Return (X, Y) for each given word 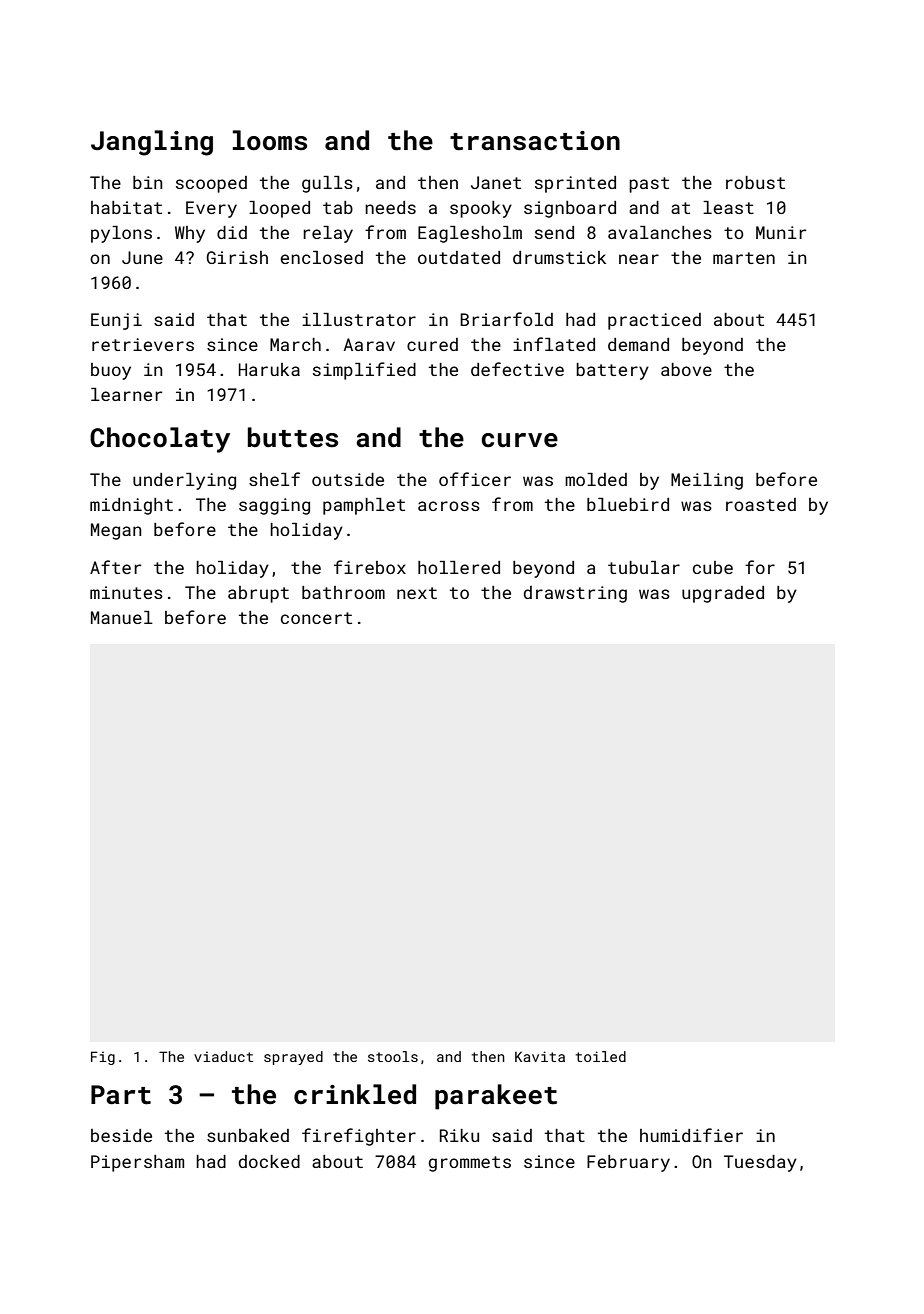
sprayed (293, 1058)
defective (517, 369)
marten (744, 258)
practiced (654, 321)
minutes (126, 592)
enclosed (321, 257)
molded (596, 479)
